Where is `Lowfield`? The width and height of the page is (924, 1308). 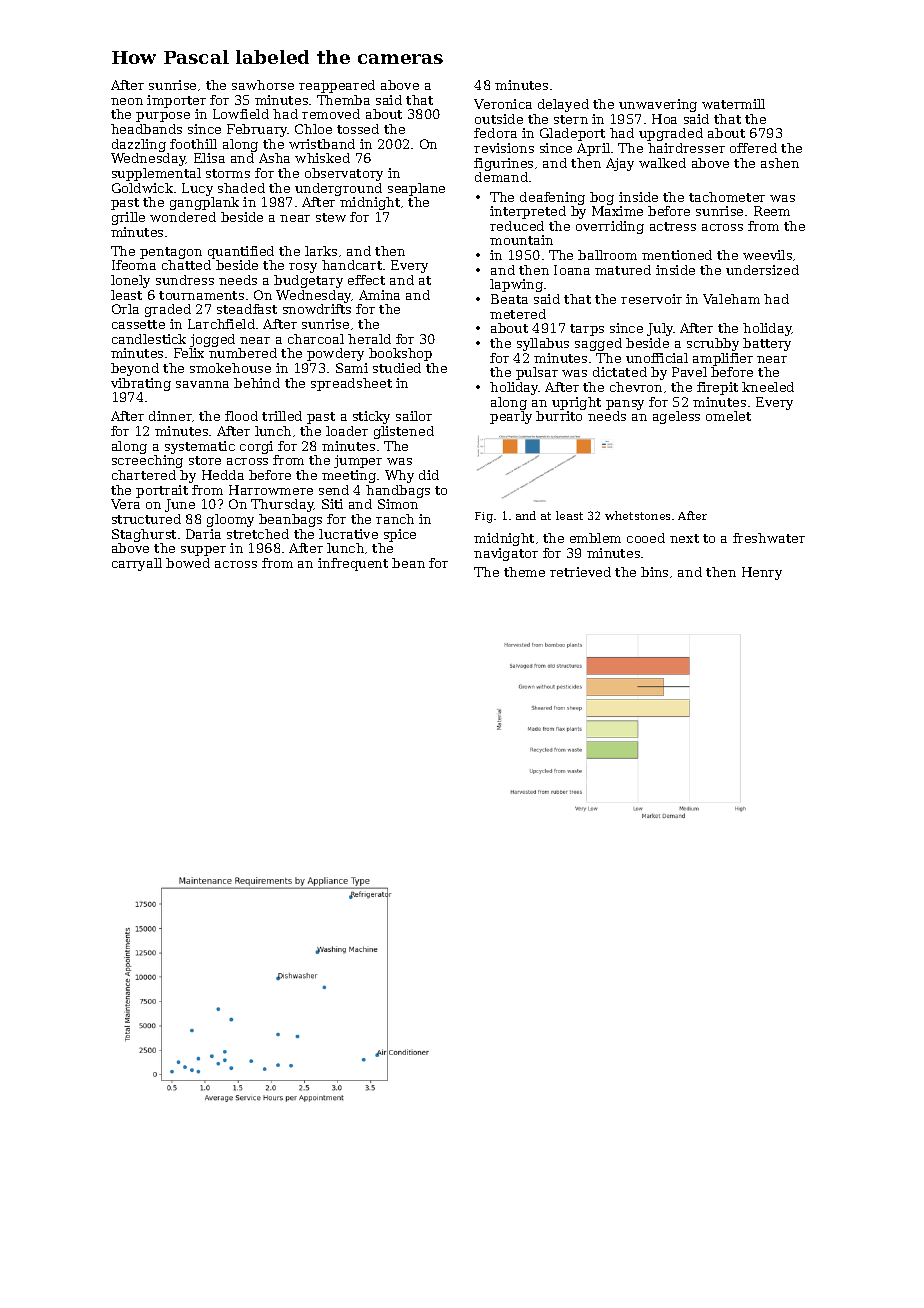
Lowfield is located at coordinates (241, 114).
